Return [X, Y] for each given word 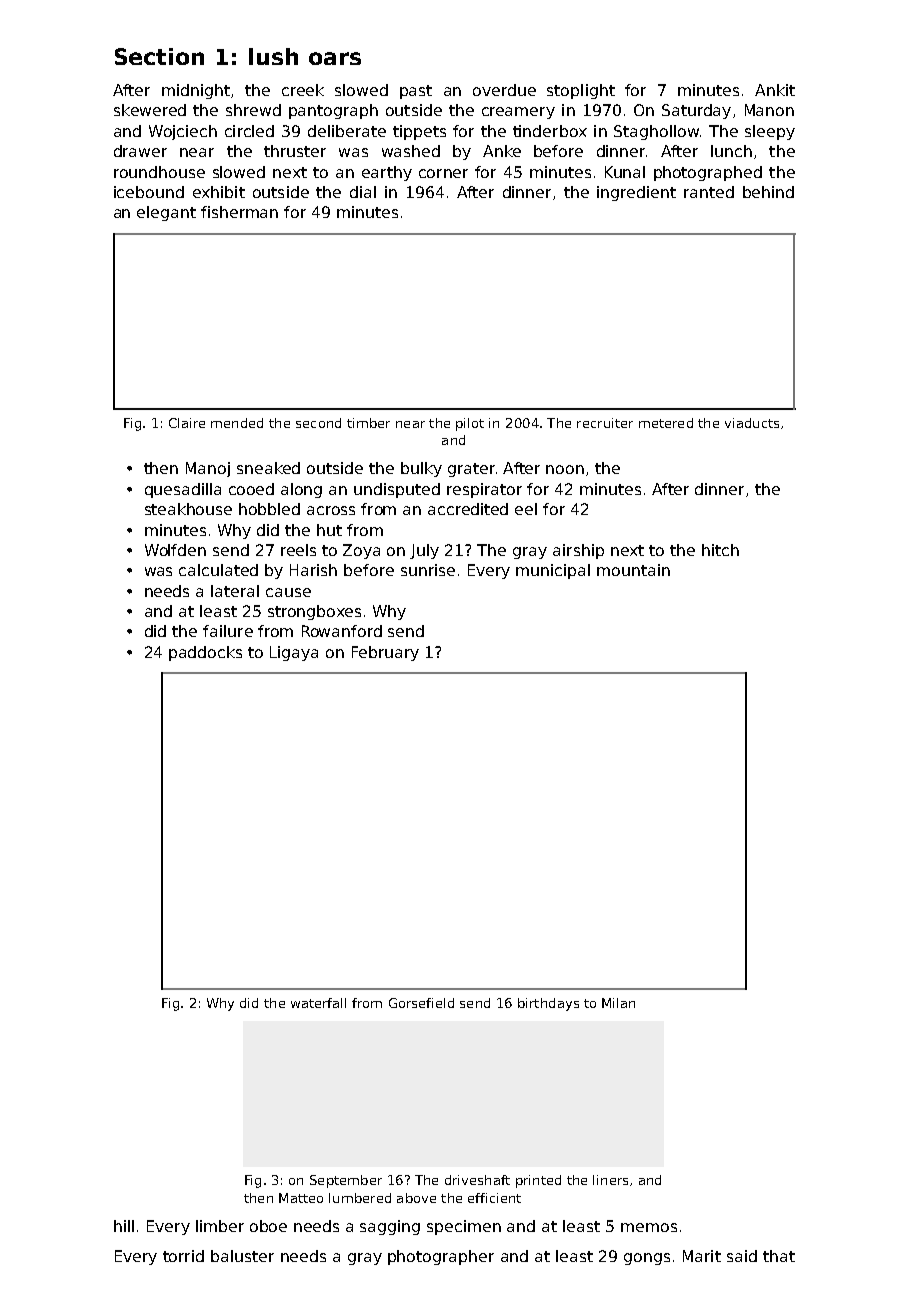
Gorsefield [421, 1003]
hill [124, 1226]
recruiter [605, 423]
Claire [187, 423]
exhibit [219, 192]
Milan [618, 1003]
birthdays [548, 1004]
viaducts [752, 423]
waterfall [318, 1003]
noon [565, 469]
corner [443, 173]
